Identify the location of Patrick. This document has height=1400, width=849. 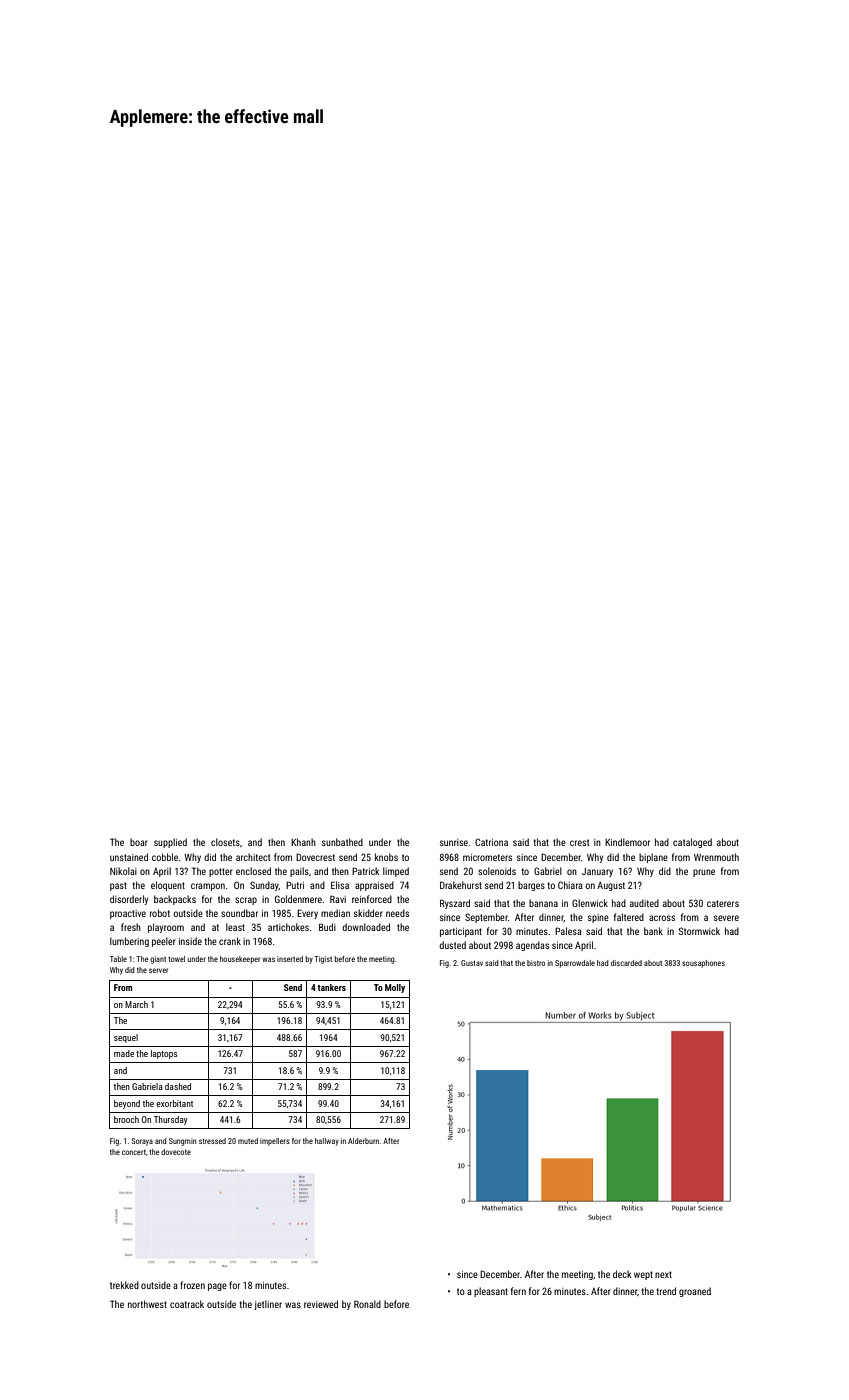
(365, 871).
